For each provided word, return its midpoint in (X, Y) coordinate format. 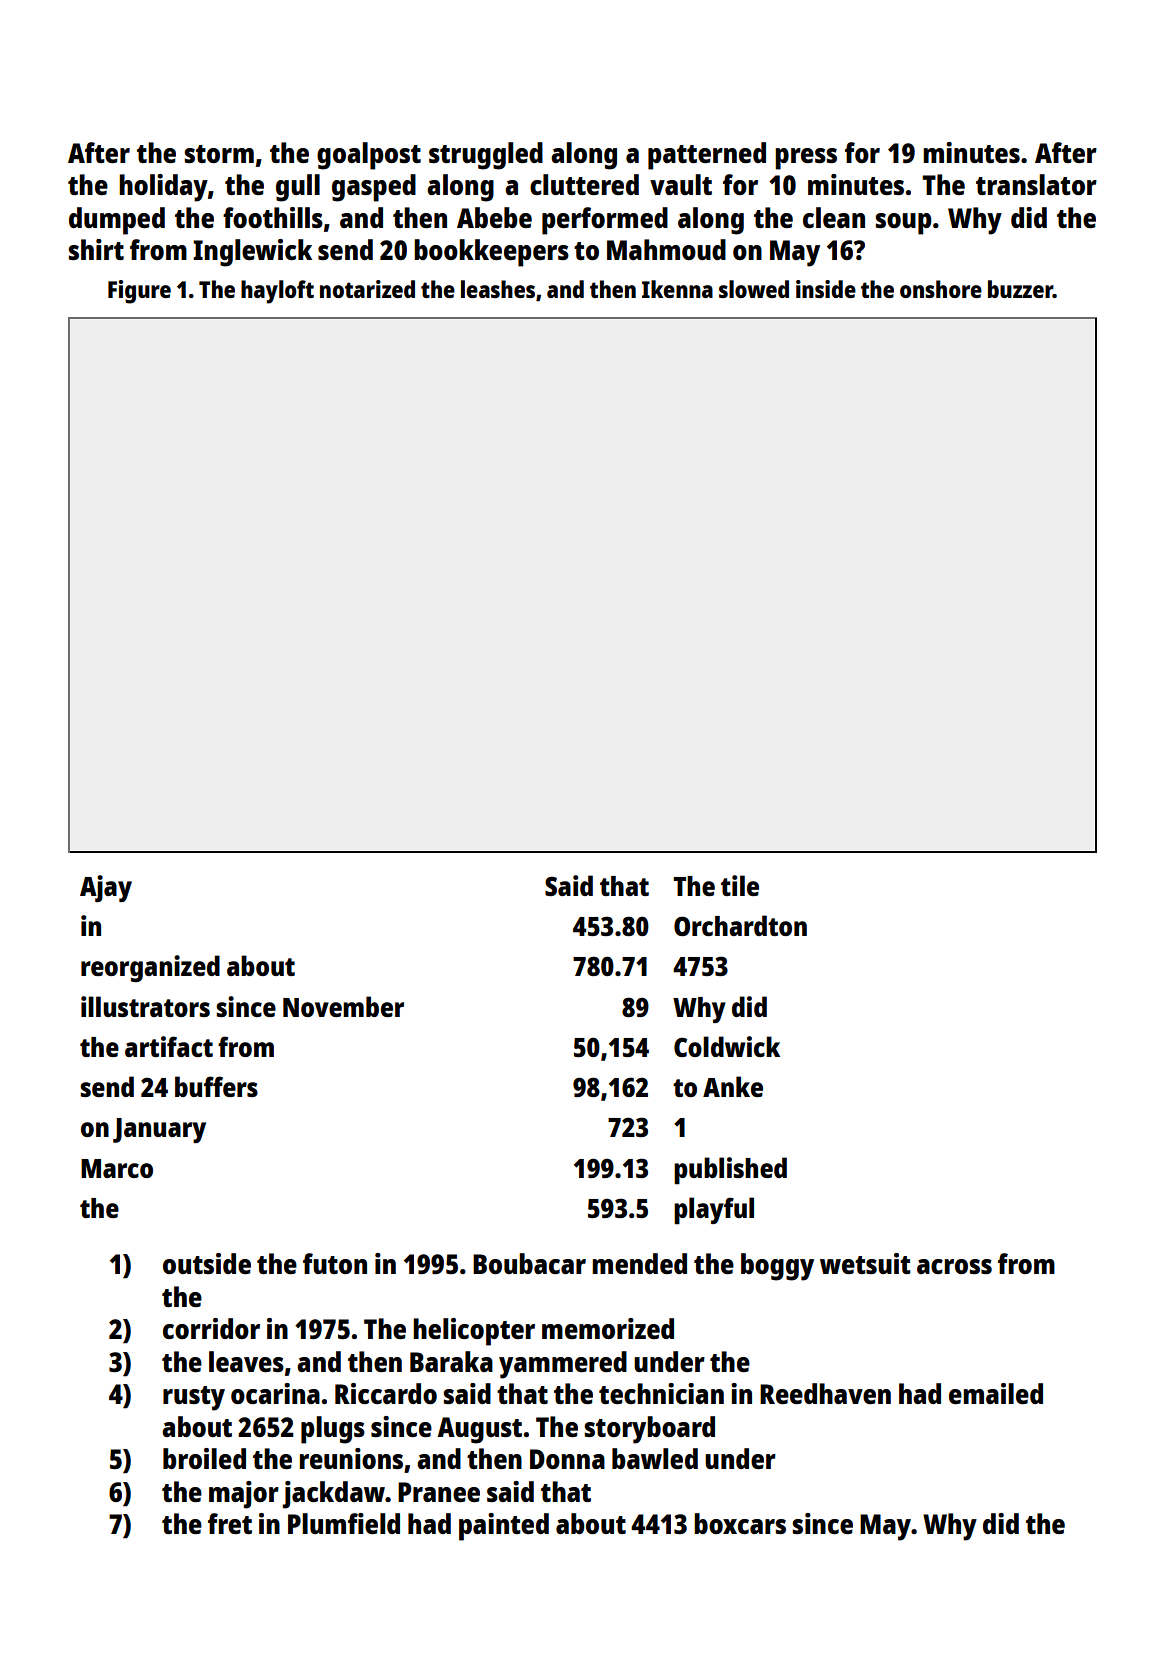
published (730, 1171)
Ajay (106, 888)
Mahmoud (666, 249)
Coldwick (727, 1046)
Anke (733, 1086)
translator (1036, 184)
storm (219, 154)
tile (740, 885)
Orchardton (740, 925)
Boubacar (529, 1263)
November (343, 1006)
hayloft (277, 292)
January (159, 1130)
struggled (486, 156)
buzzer (1020, 289)
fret (230, 1523)
